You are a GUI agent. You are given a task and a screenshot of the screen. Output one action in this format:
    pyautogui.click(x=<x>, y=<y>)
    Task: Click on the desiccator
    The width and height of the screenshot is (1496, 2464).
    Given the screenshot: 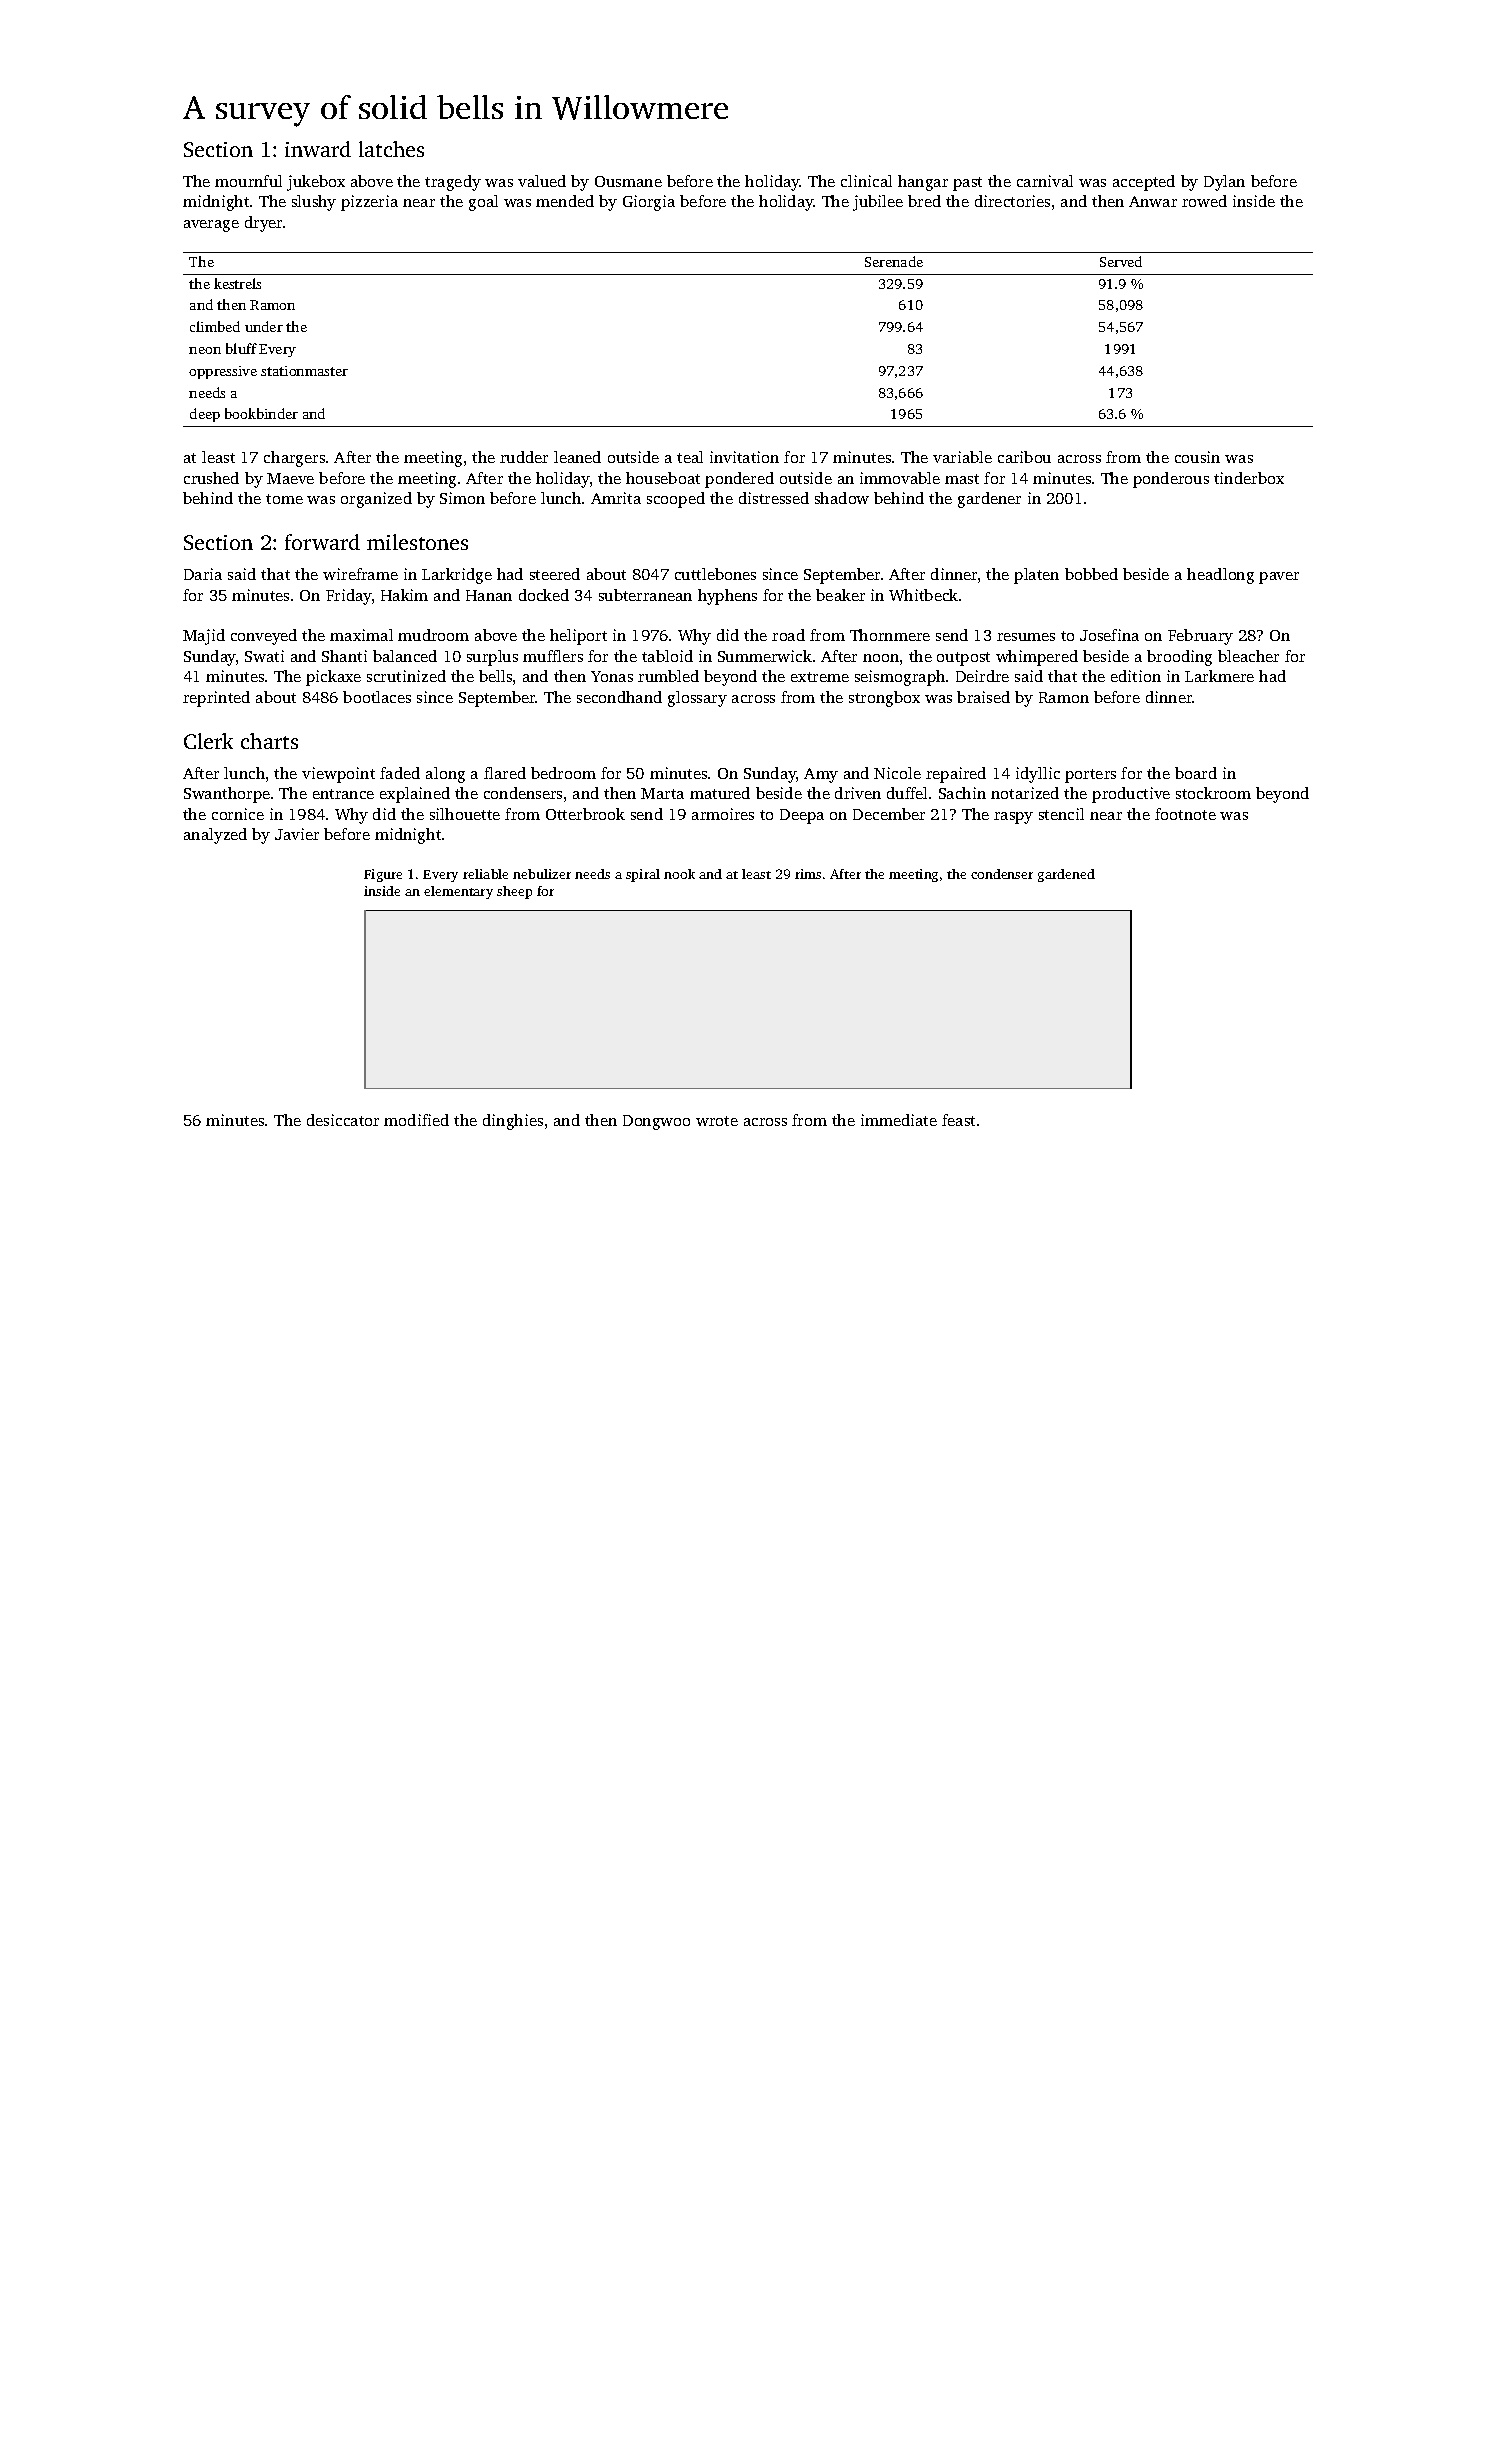 What is the action you would take?
    pyautogui.click(x=343, y=1120)
